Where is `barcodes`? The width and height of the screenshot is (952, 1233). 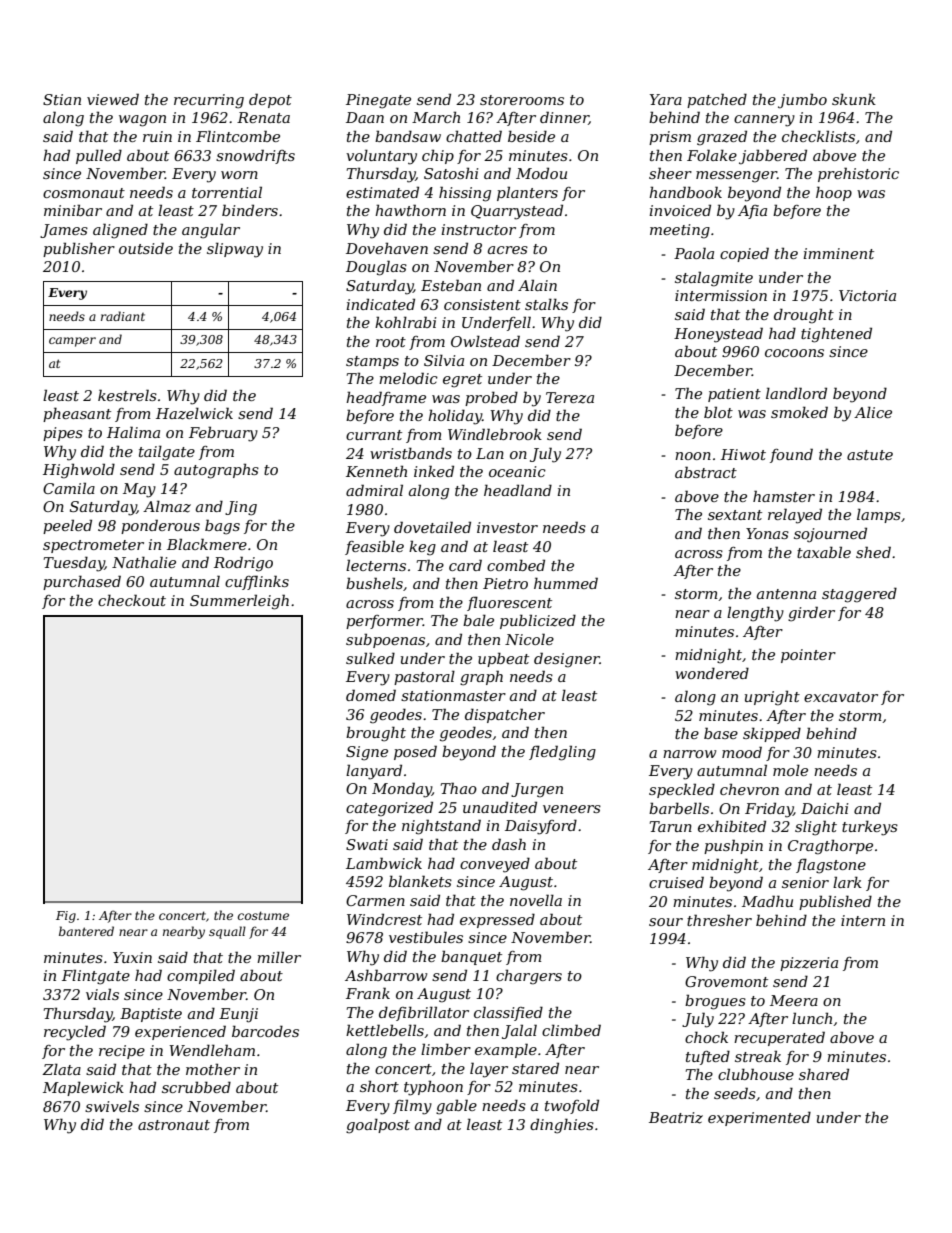
barcodes is located at coordinates (265, 1031).
